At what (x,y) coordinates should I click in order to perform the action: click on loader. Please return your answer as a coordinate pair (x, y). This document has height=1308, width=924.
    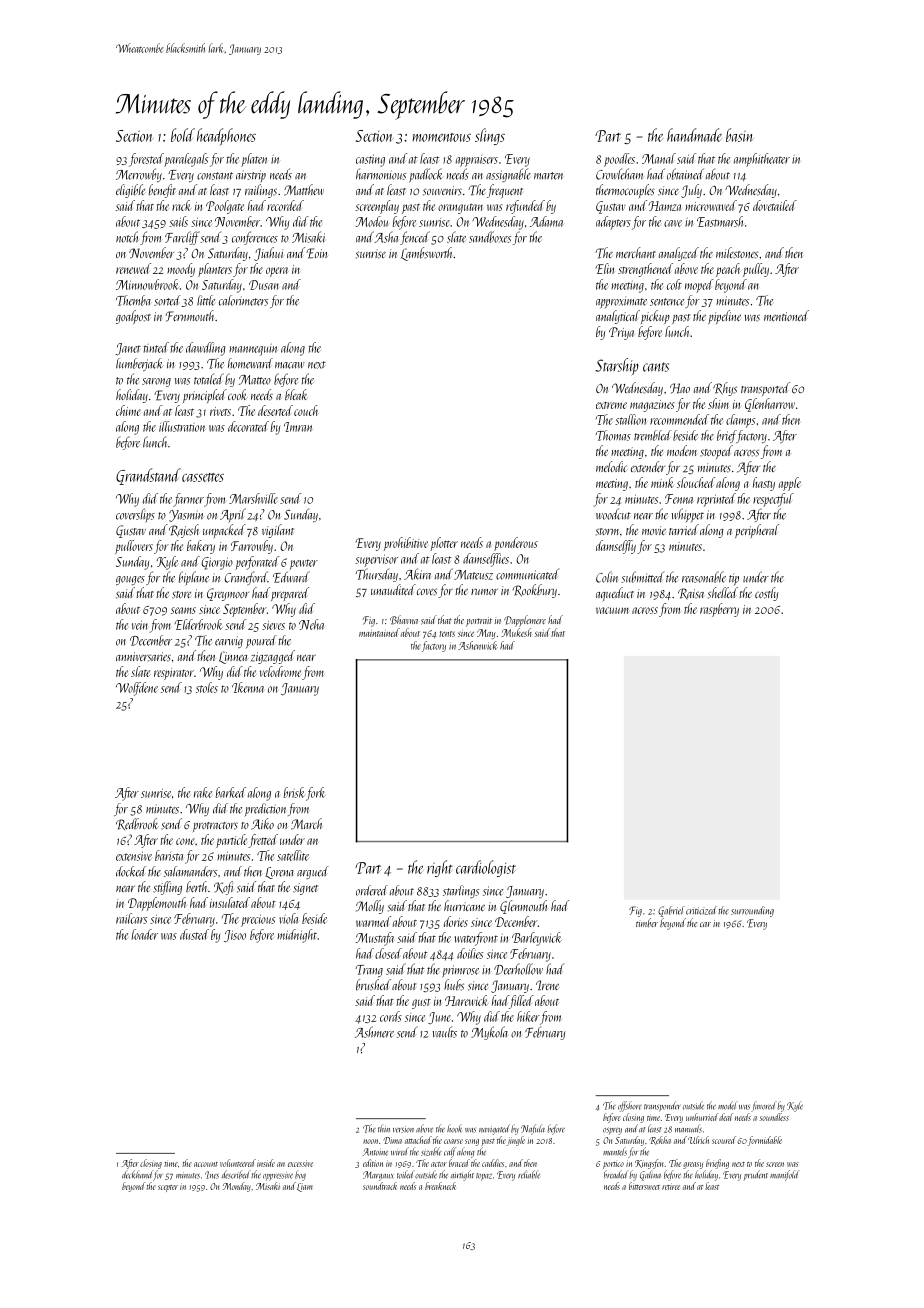
    Looking at the image, I should click on (145, 934).
